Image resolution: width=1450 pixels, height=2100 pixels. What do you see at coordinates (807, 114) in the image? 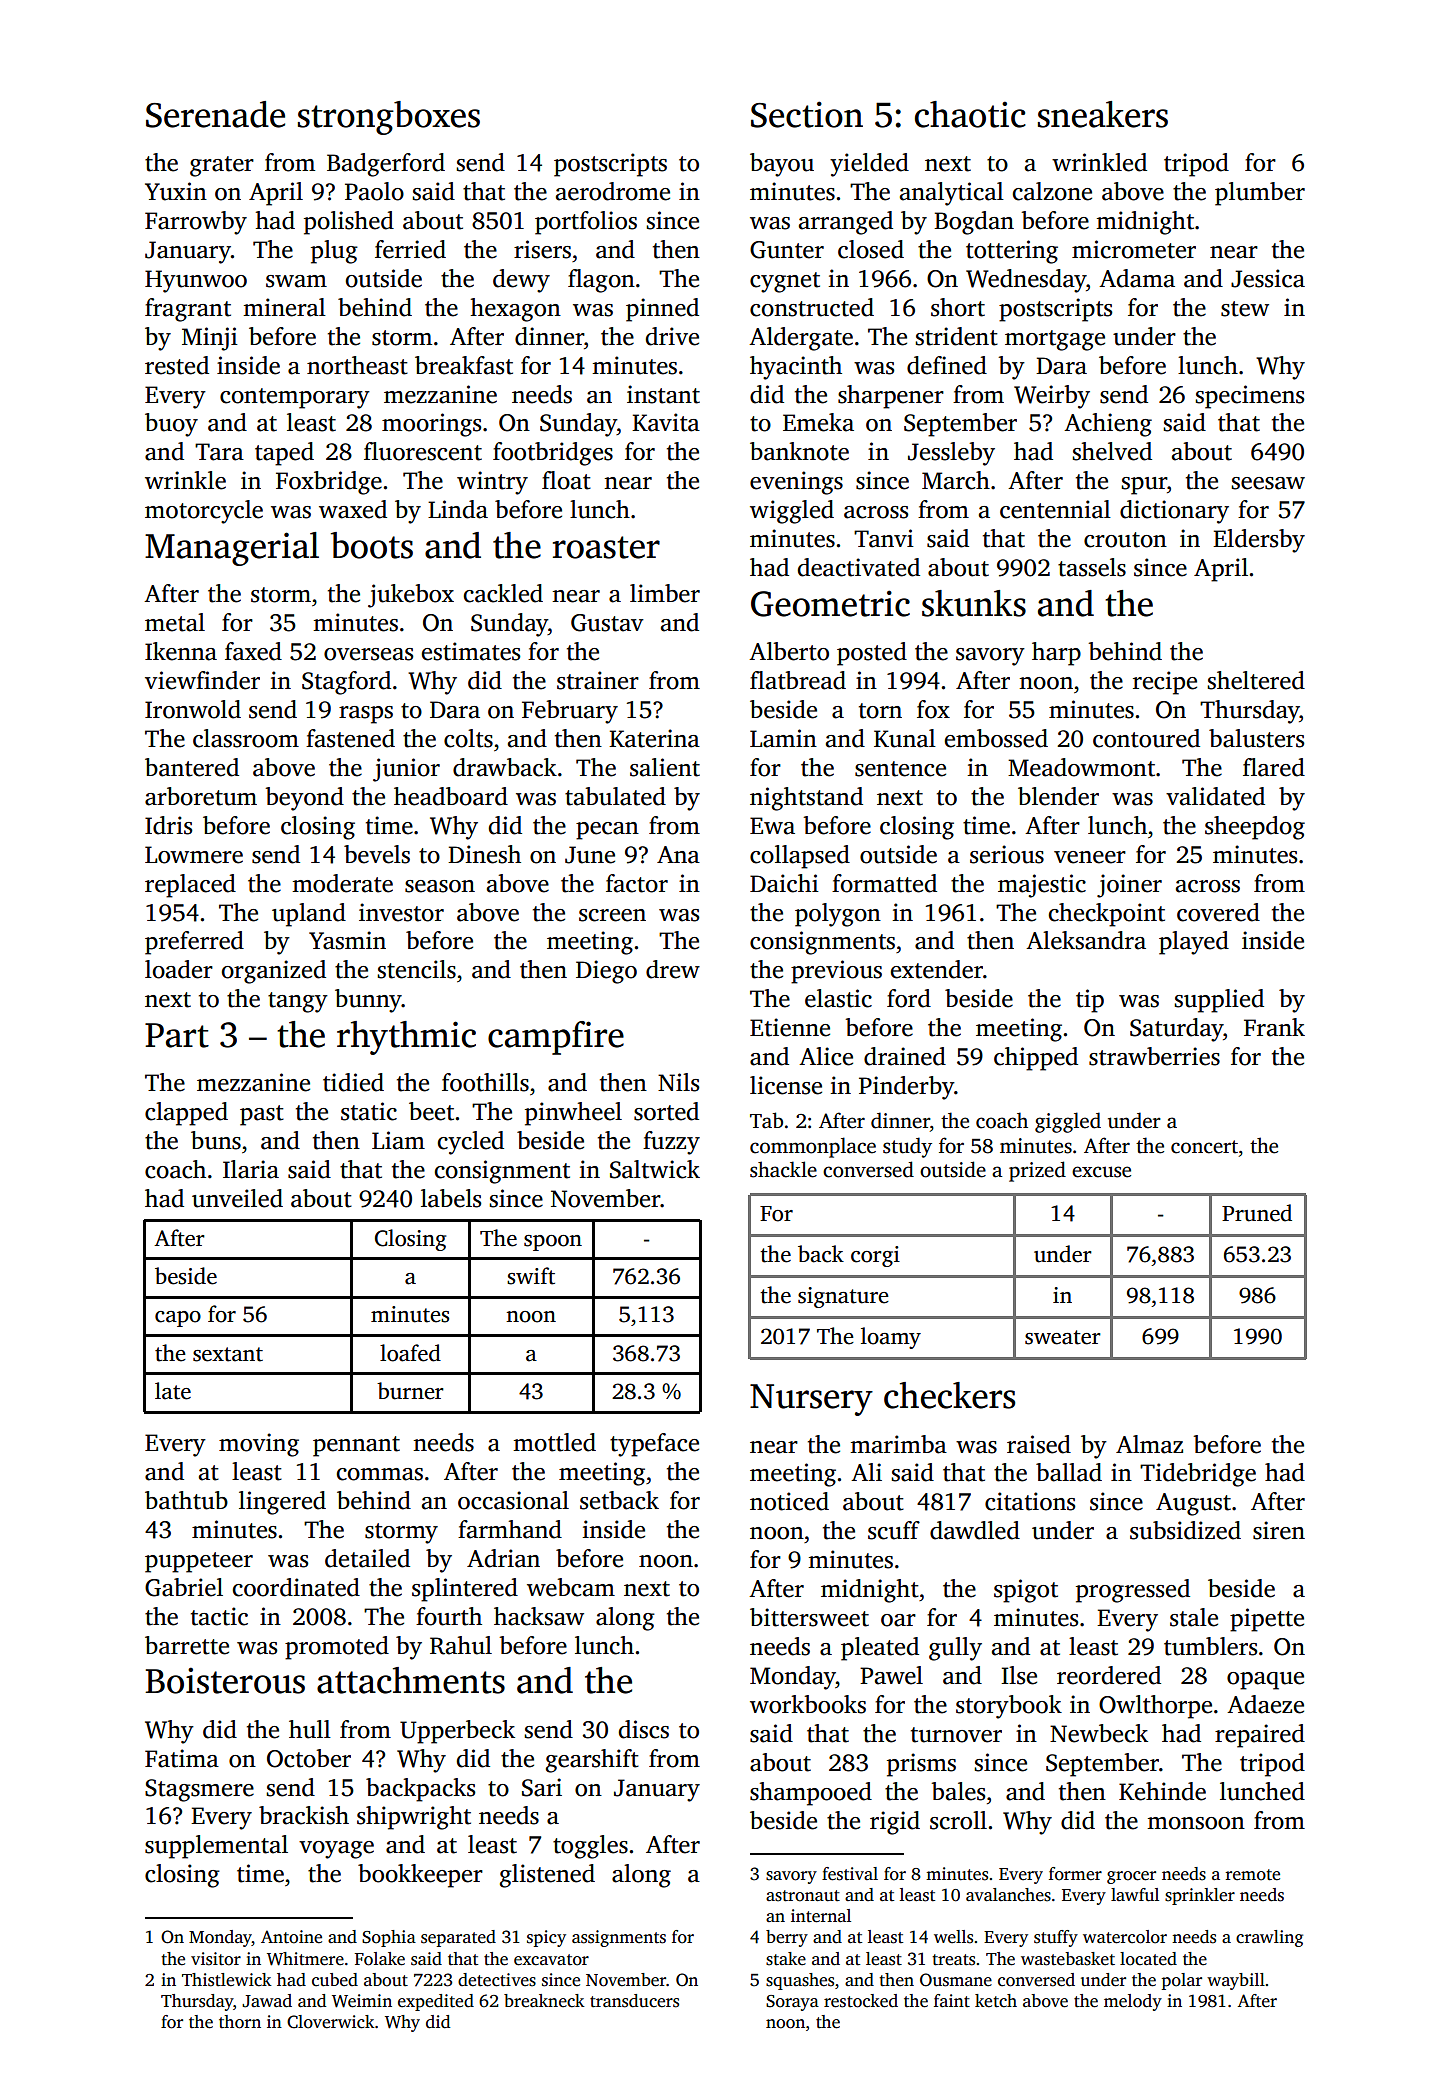
I see `Section` at bounding box center [807, 114].
